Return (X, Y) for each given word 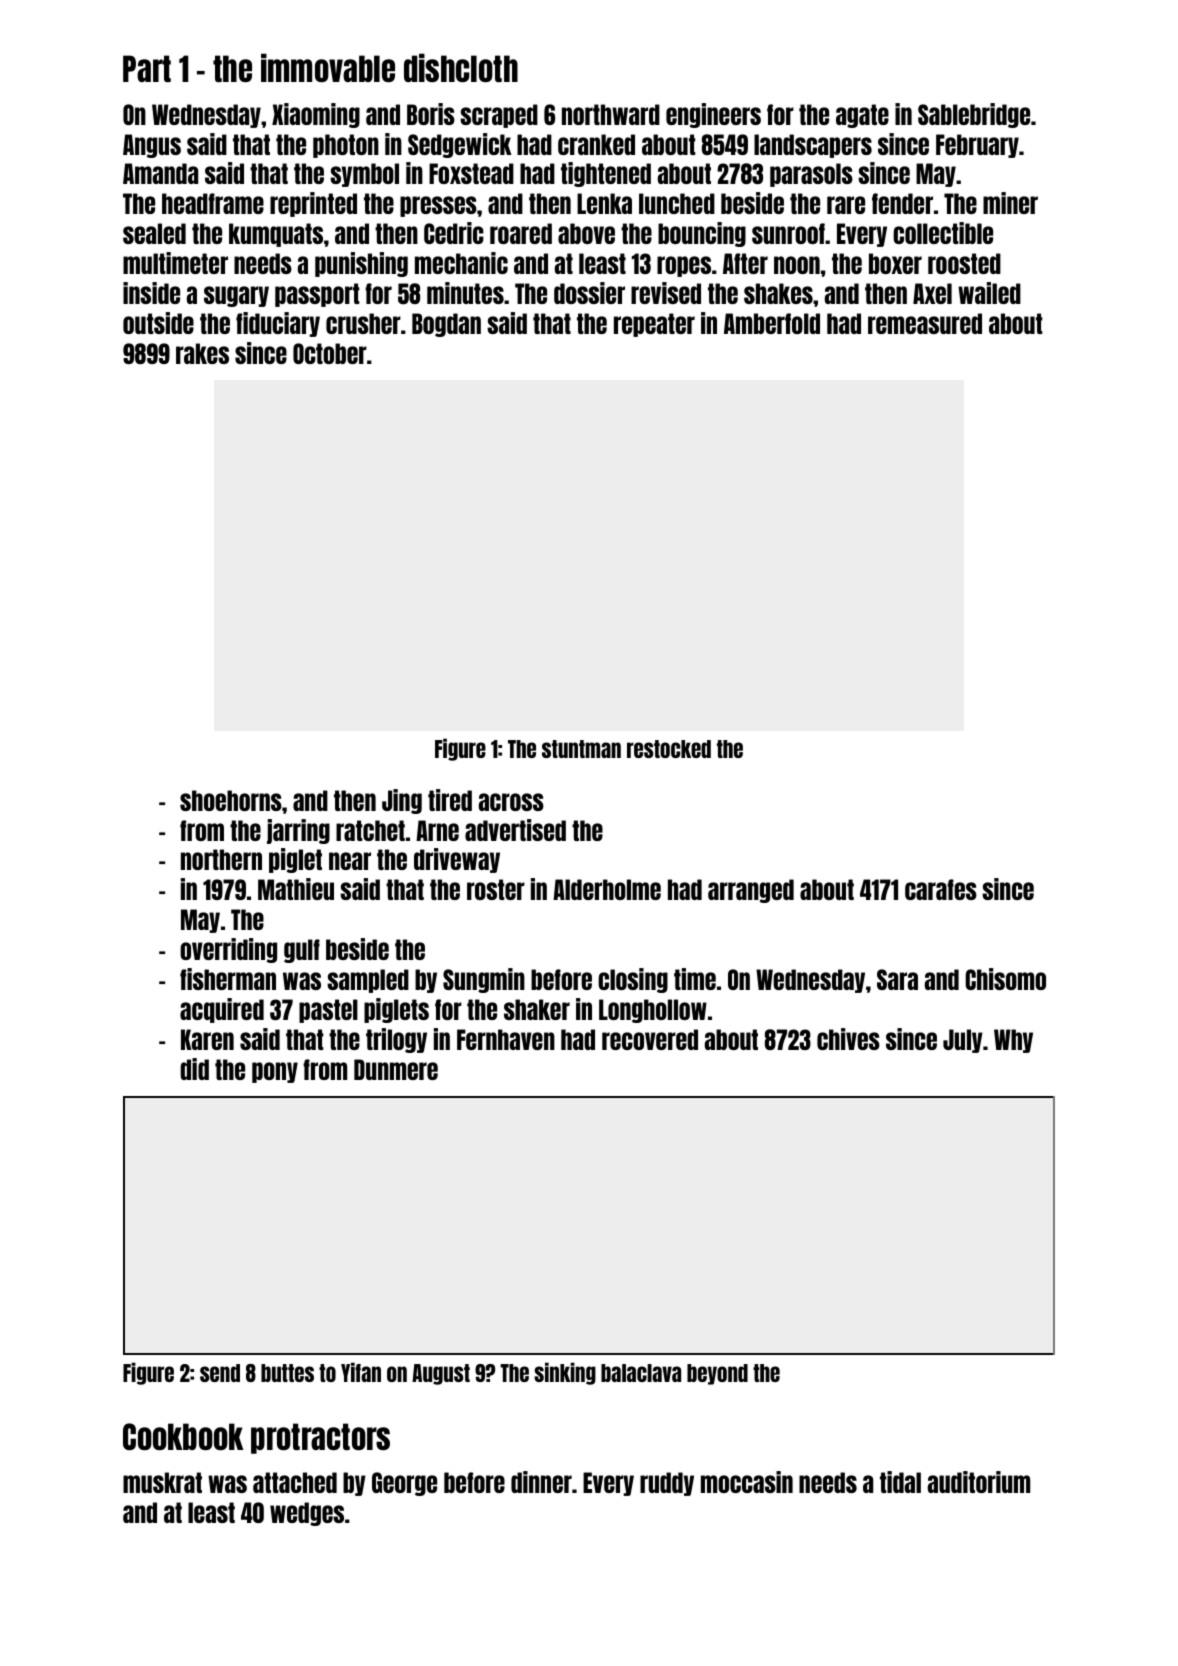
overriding (228, 950)
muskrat (162, 1482)
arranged (751, 891)
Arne (437, 830)
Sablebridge (974, 115)
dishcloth (461, 67)
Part (147, 68)
